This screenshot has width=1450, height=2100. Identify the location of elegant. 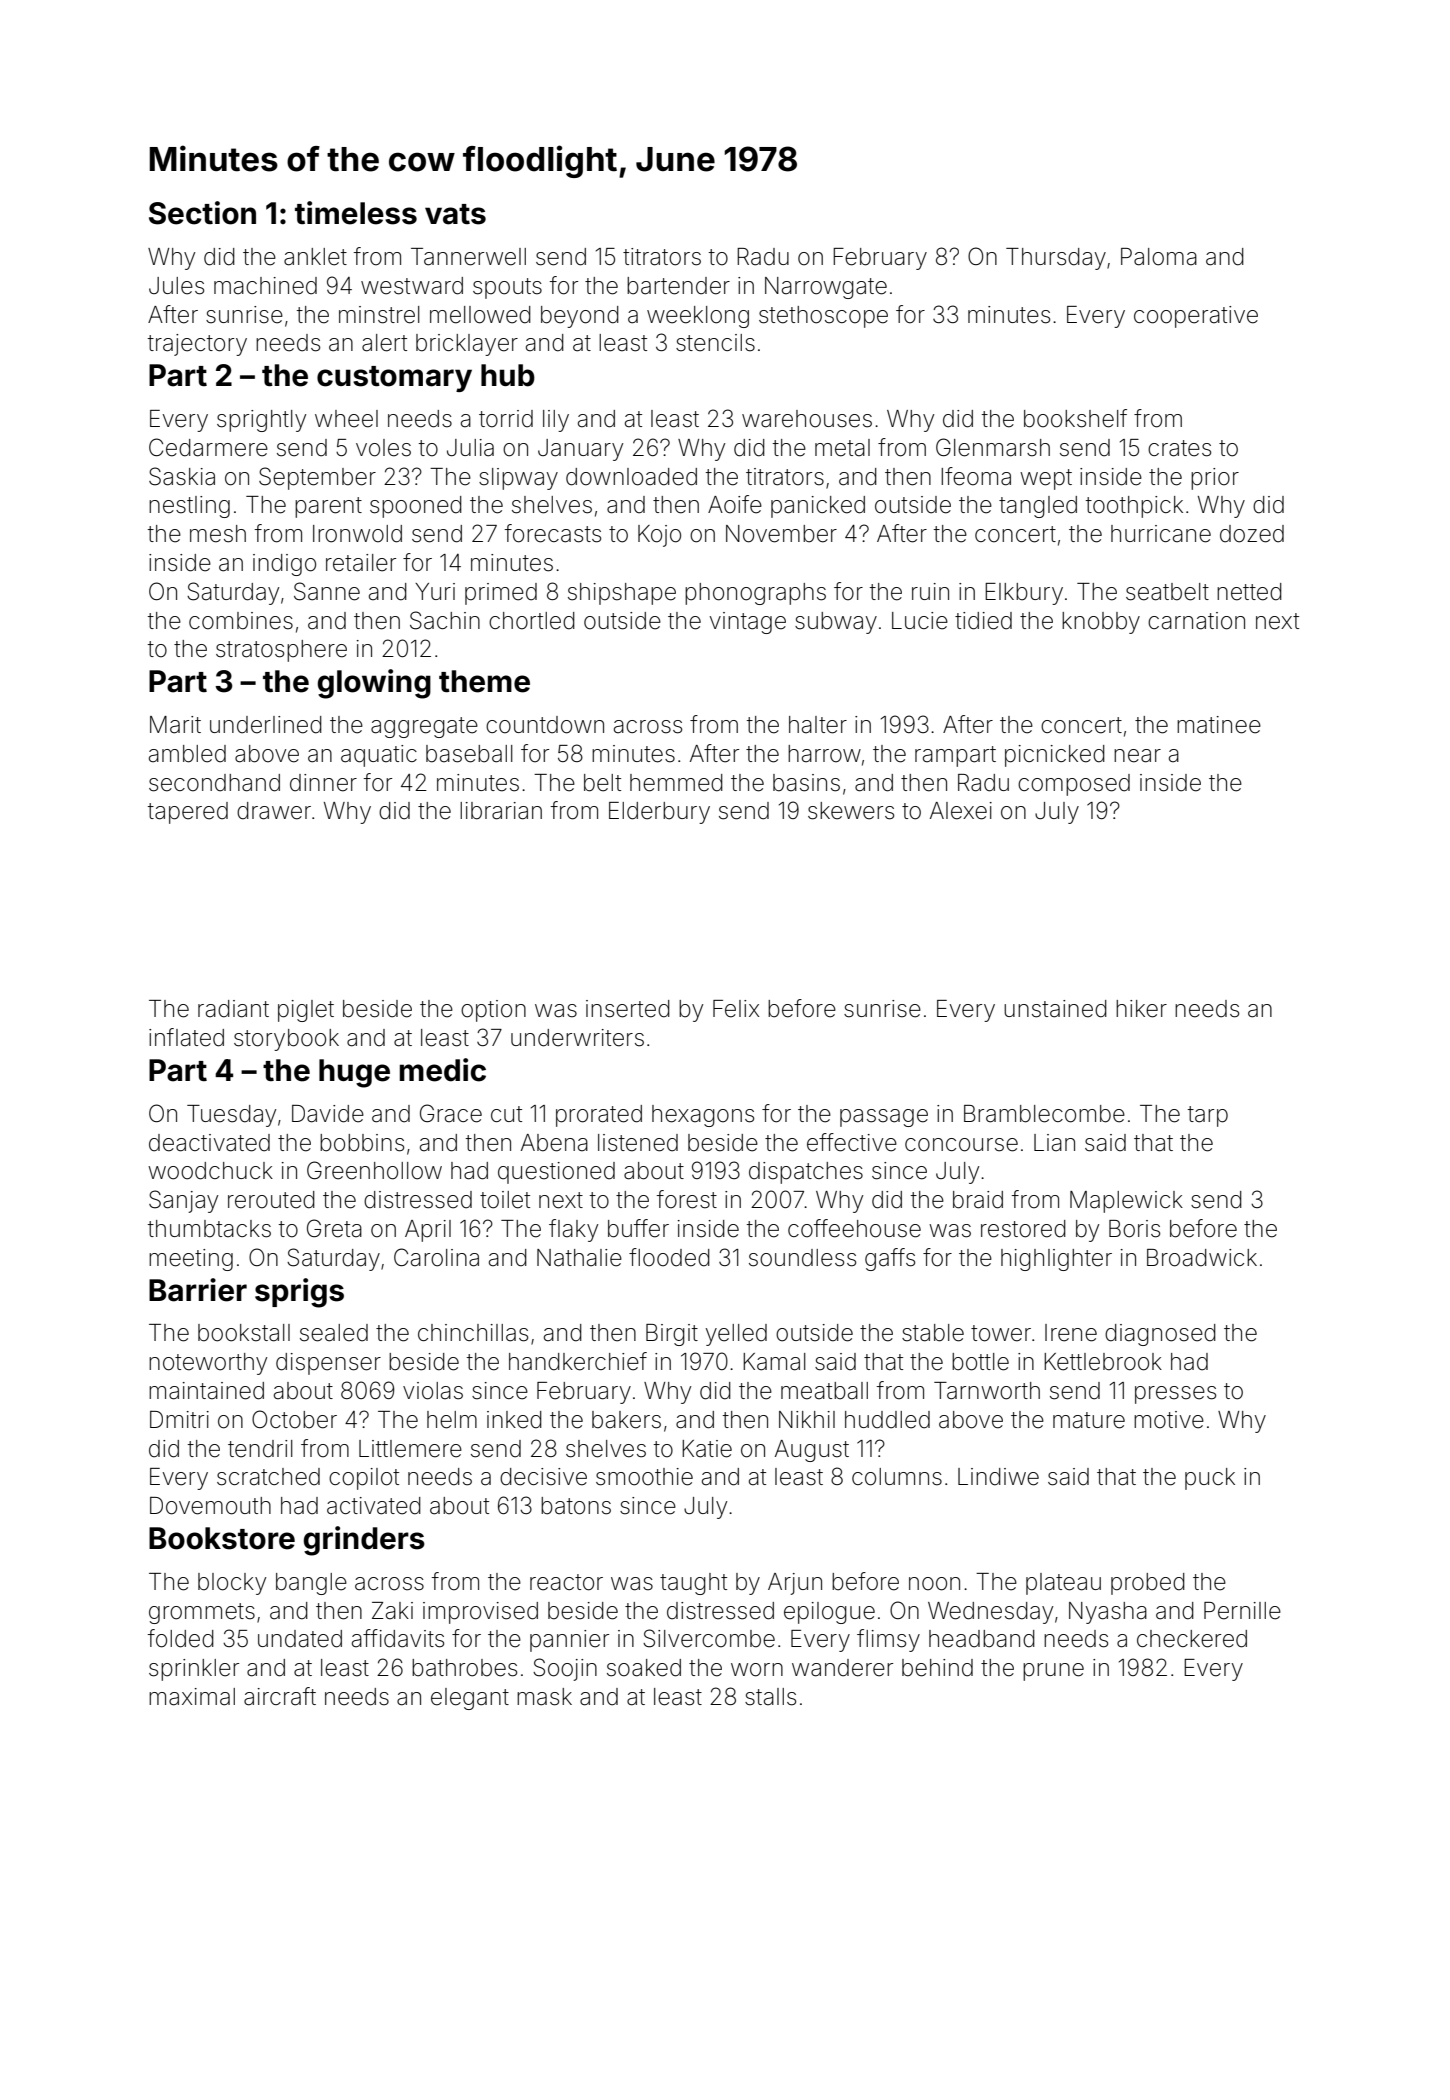
(470, 1699).
